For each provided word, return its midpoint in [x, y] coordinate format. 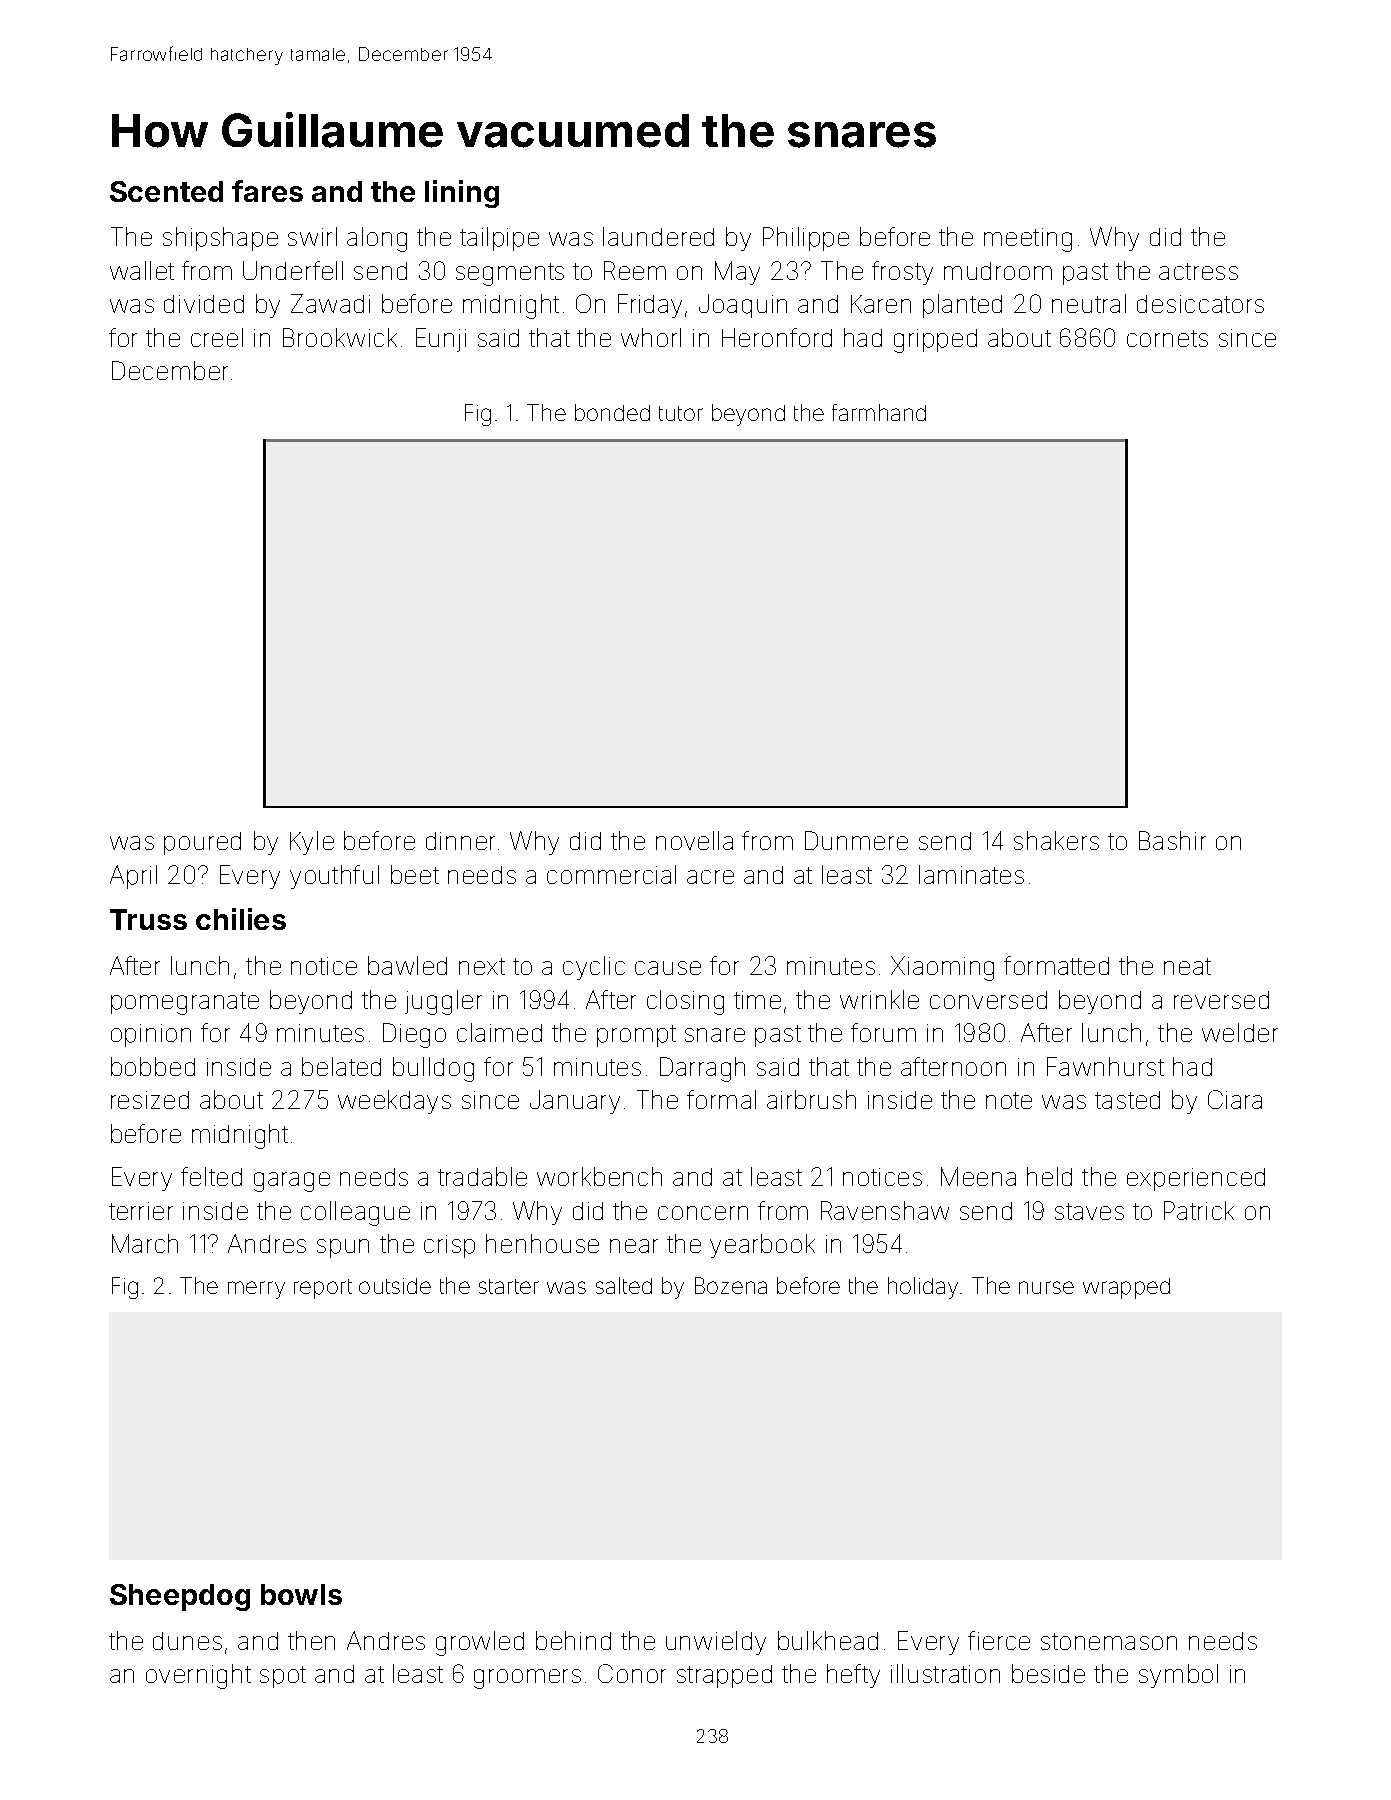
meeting [1028, 240]
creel [217, 337]
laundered [658, 236]
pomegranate [185, 1003]
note [1009, 1100]
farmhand [879, 412]
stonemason [1109, 1641]
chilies [241, 919]
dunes [187, 1641]
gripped [935, 341]
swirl [312, 236]
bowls [301, 1594]
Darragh [702, 1069]
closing [685, 1002]
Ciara [1235, 1099]
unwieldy [716, 1643]
